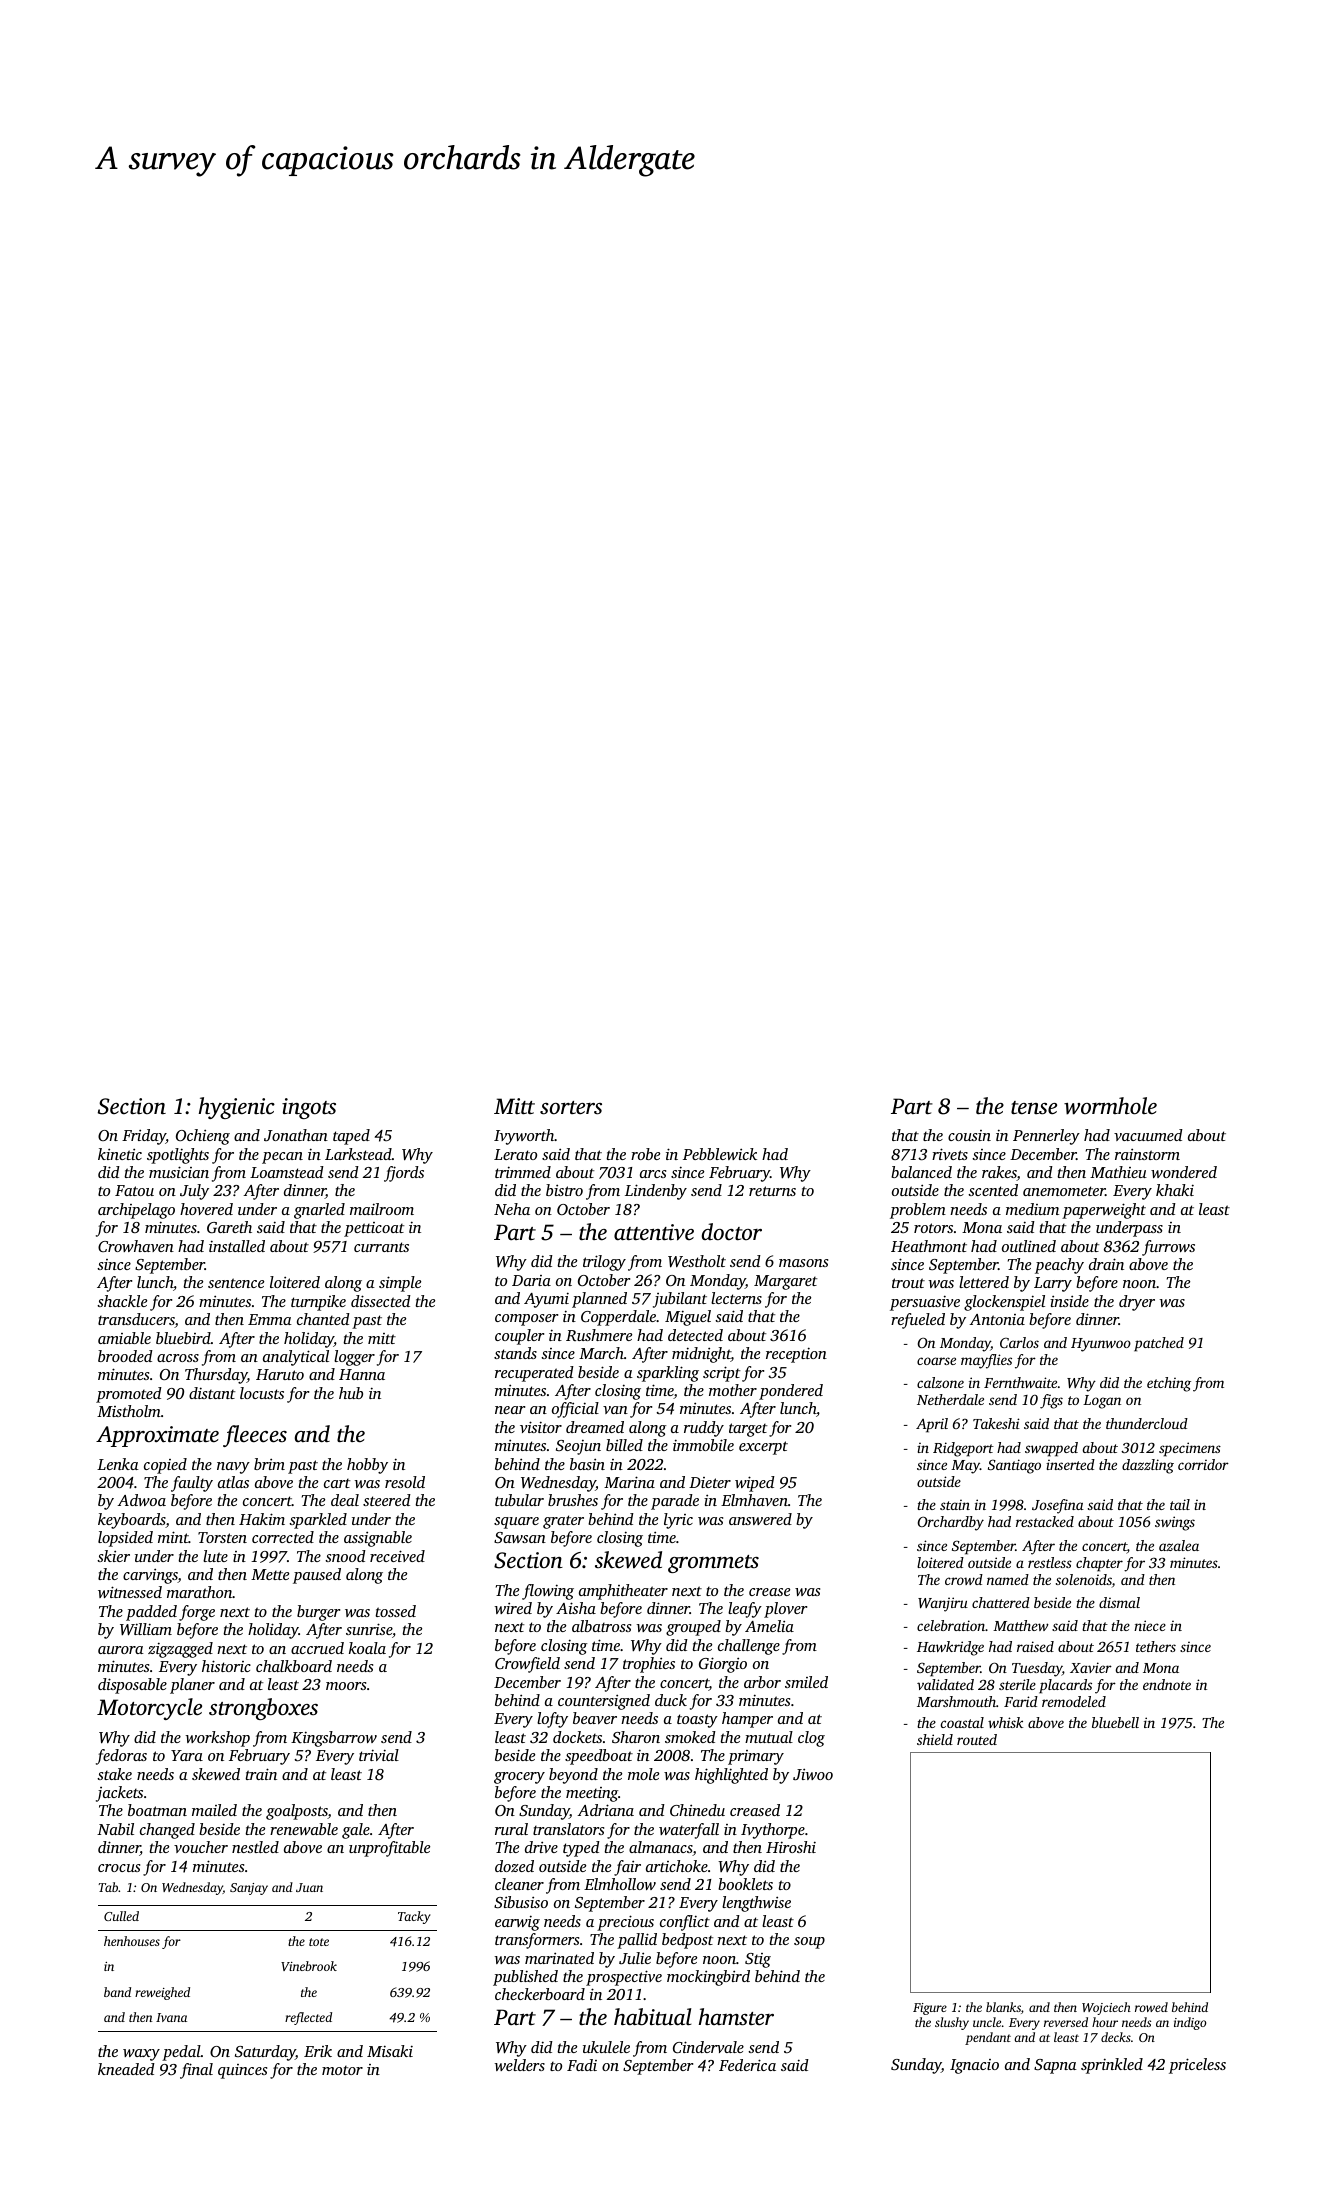  Describe the element at coordinates (1005, 1722) in the screenshot. I see `whisk` at that location.
